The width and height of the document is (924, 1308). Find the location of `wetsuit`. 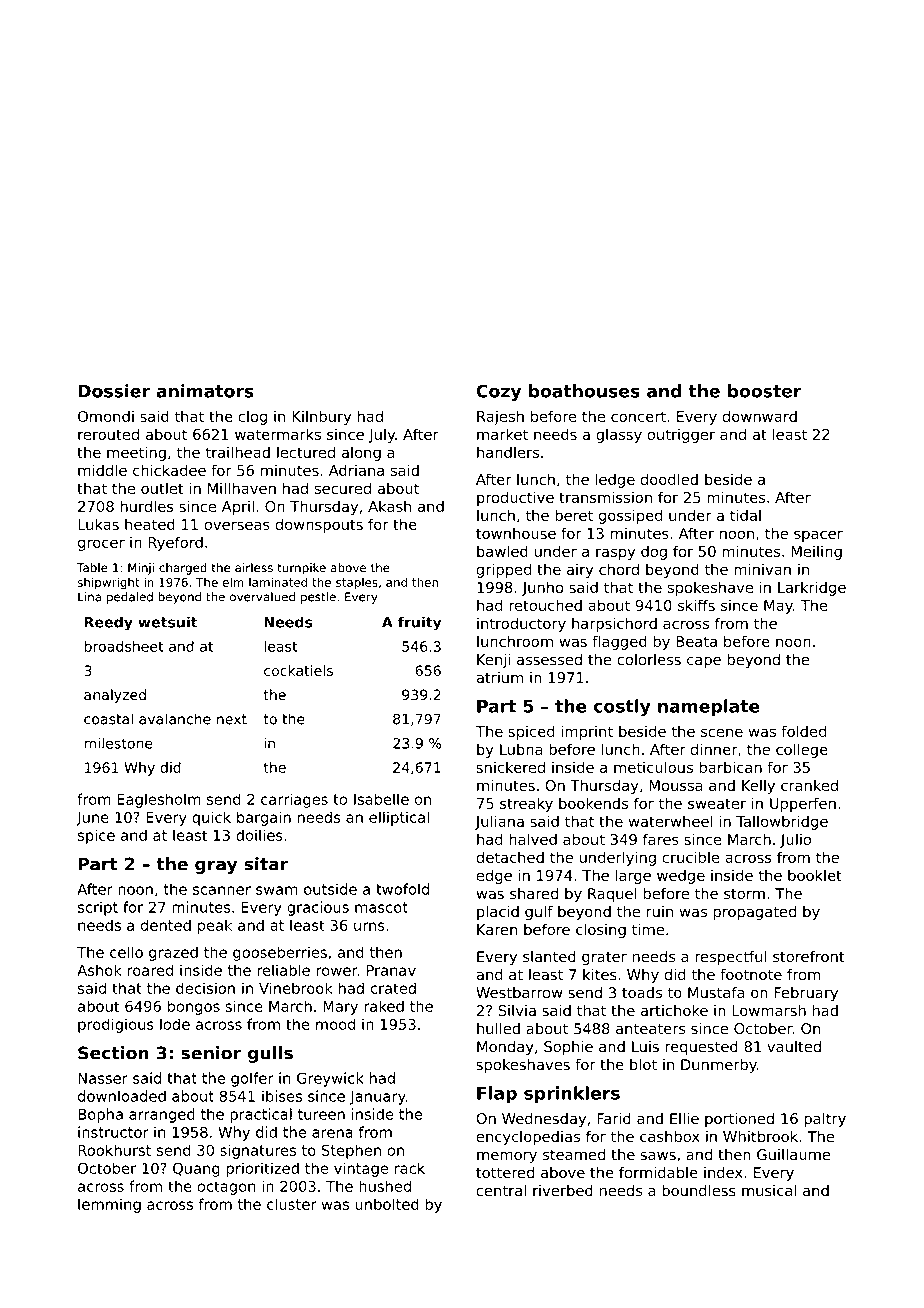

wetsuit is located at coordinates (167, 622).
